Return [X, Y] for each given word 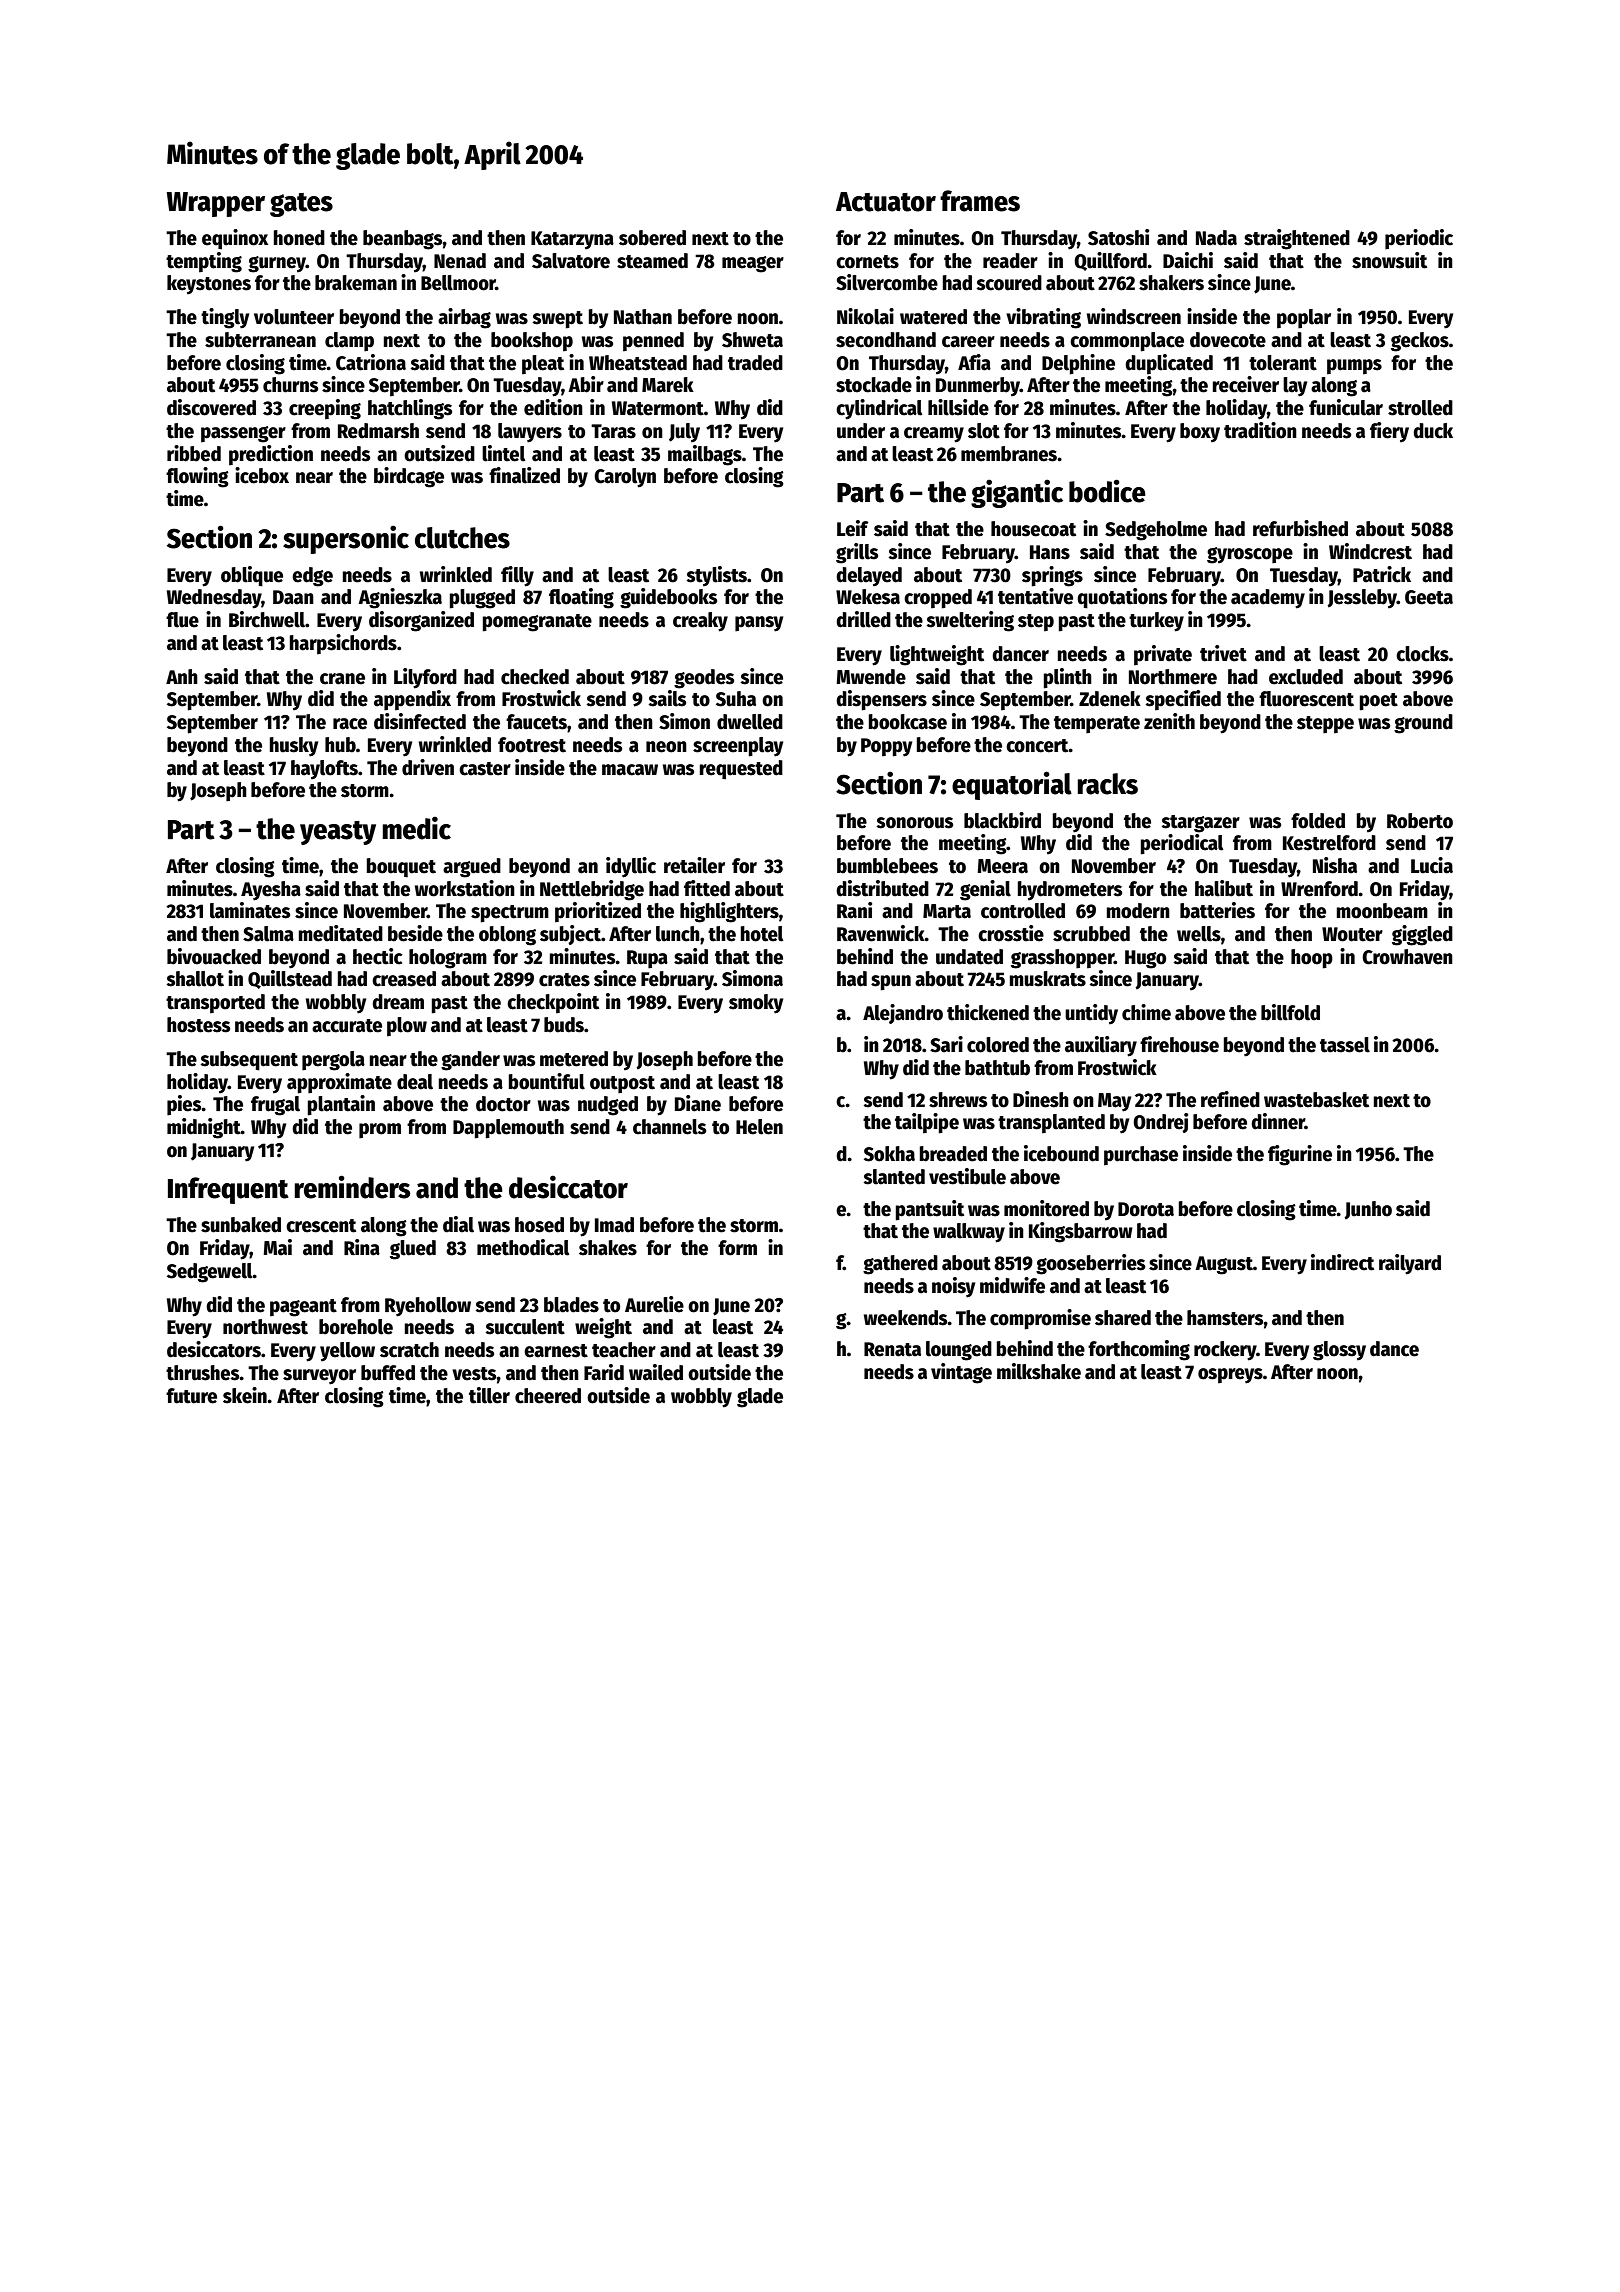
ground [1423, 724]
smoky [756, 1004]
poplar [1304, 319]
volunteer [294, 317]
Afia [974, 362]
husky [293, 747]
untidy [1091, 1014]
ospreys [1230, 1376]
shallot [195, 979]
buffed [388, 1373]
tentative [1035, 596]
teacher [624, 1350]
